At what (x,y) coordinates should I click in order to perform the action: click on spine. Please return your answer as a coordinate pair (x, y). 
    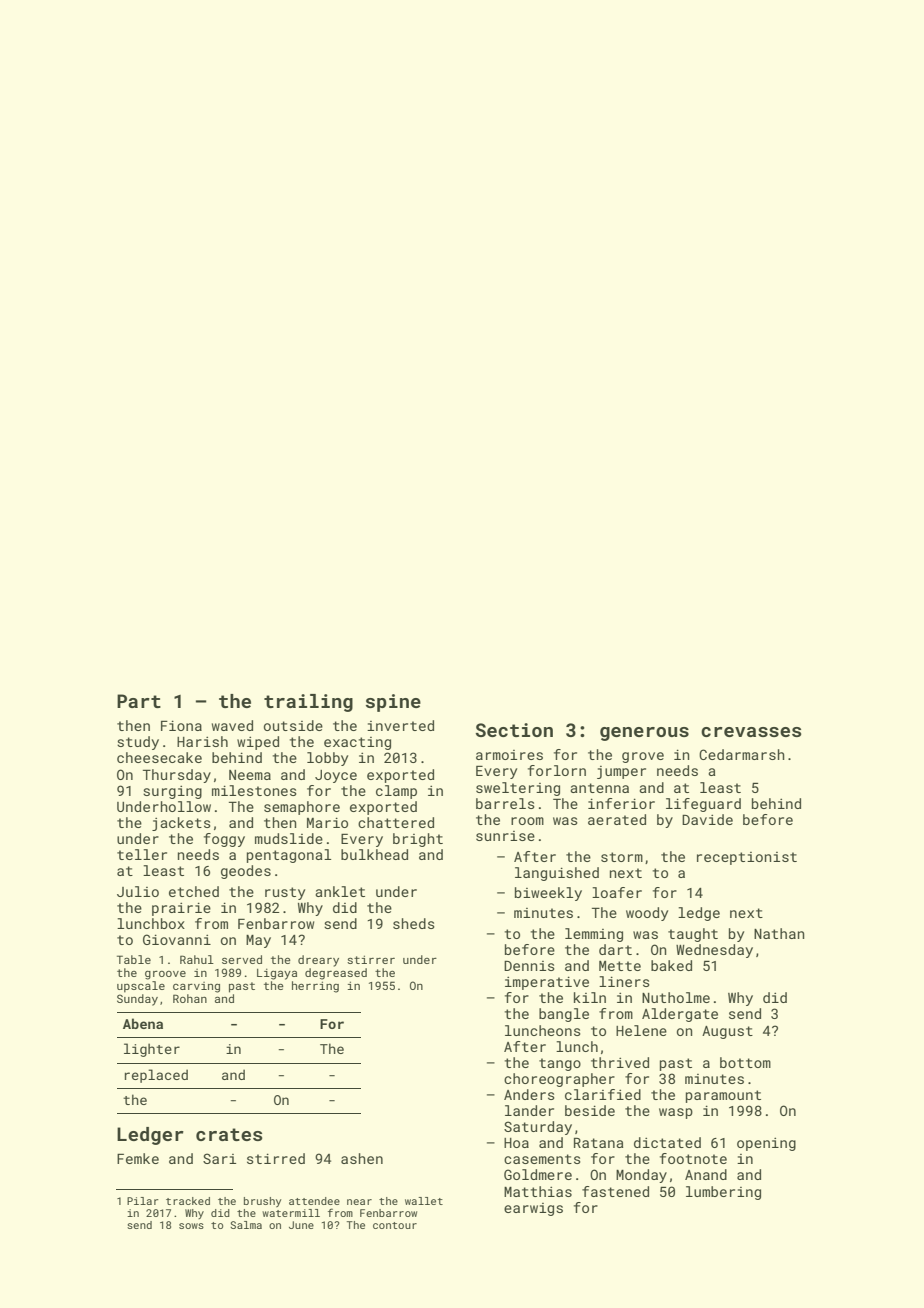
    Looking at the image, I should click on (393, 703).
